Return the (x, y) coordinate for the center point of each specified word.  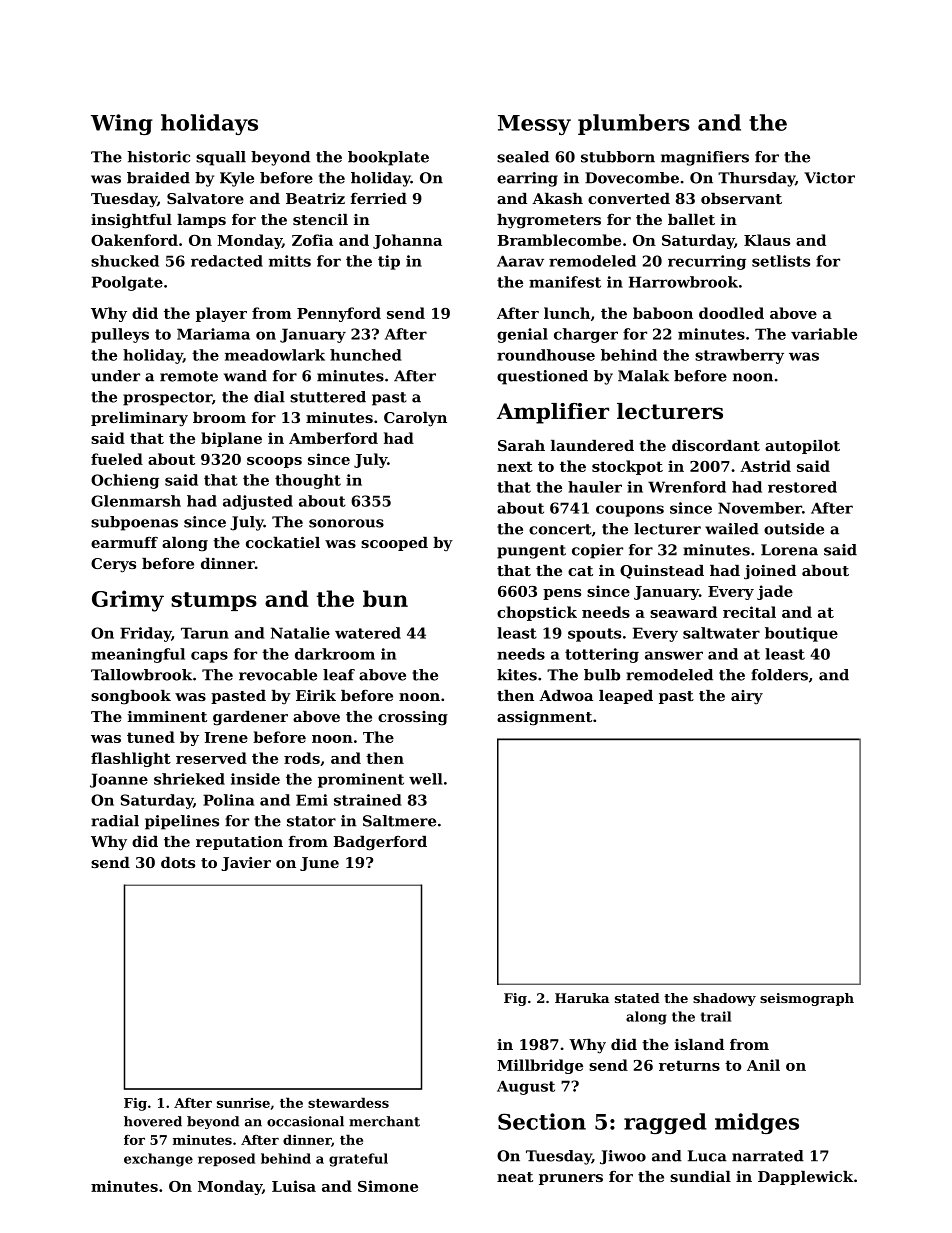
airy (747, 697)
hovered (153, 1121)
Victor (829, 178)
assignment (544, 718)
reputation (239, 843)
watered (368, 633)
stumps (214, 601)
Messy (534, 125)
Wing (122, 124)
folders (779, 675)
